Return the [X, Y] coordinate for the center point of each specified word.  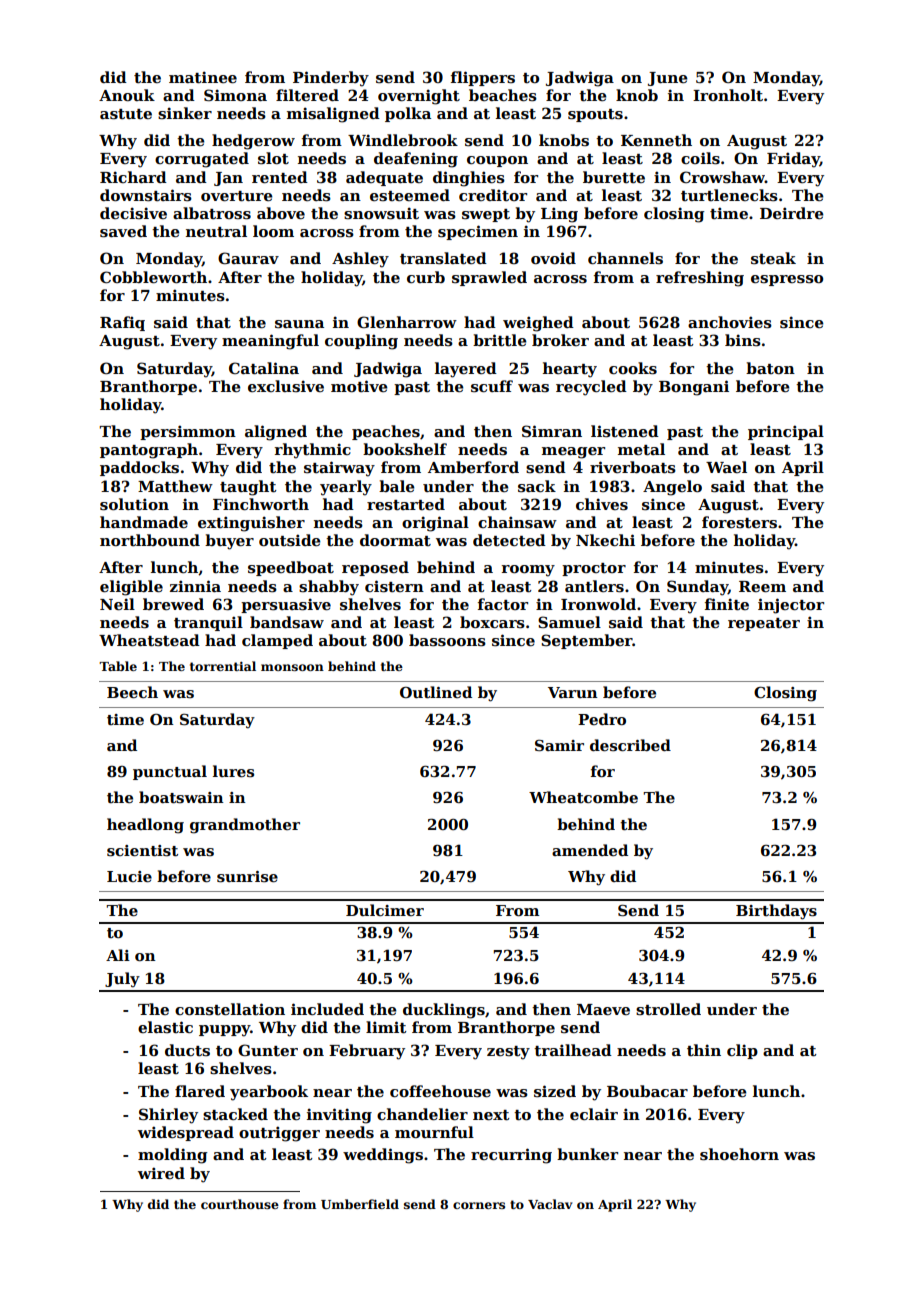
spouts [595, 115]
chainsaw [517, 522]
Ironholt [728, 95]
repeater [764, 624]
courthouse [240, 1204]
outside [290, 540]
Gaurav [248, 258]
